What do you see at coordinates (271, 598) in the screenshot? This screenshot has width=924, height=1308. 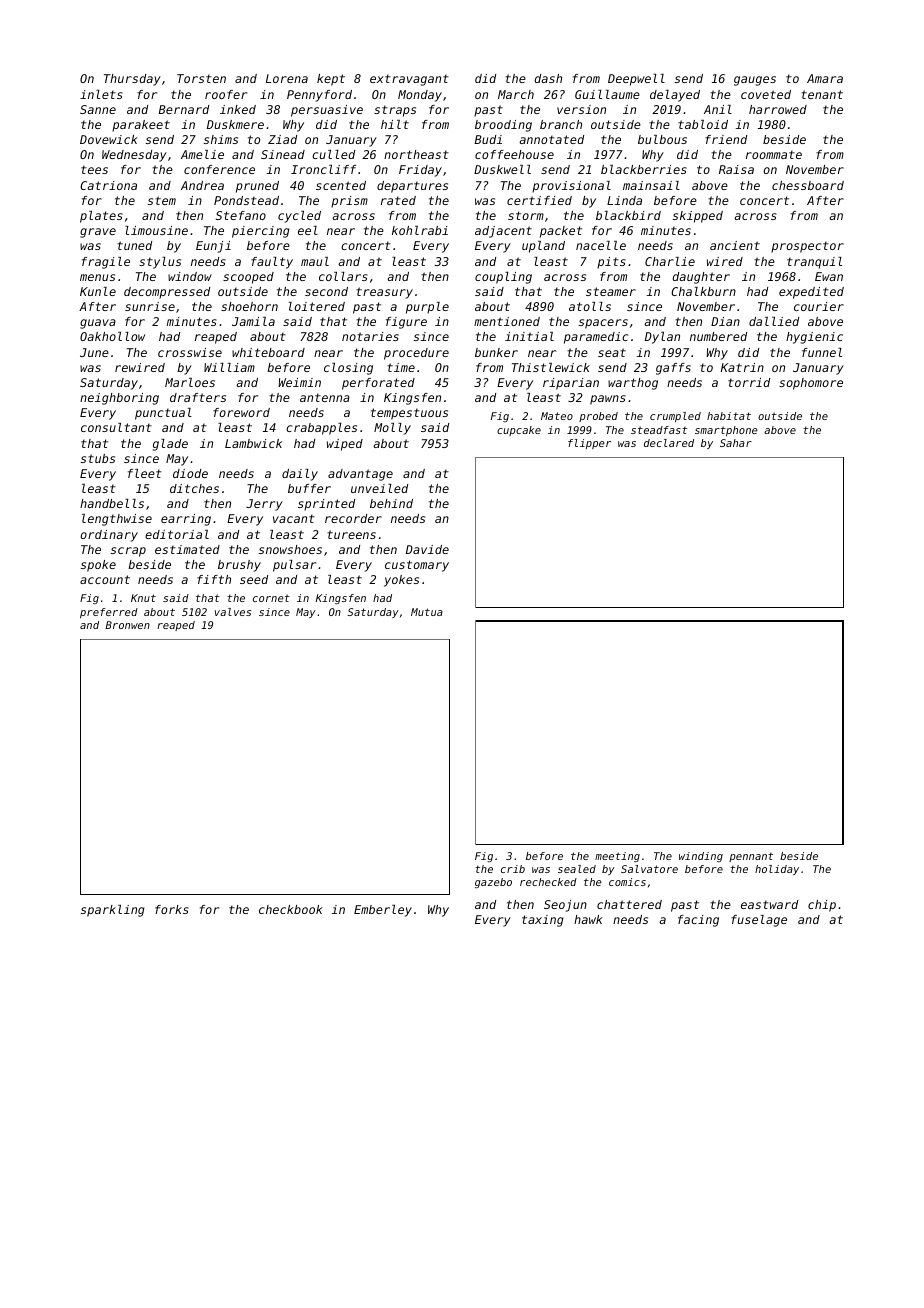 I see `cornet` at bounding box center [271, 598].
